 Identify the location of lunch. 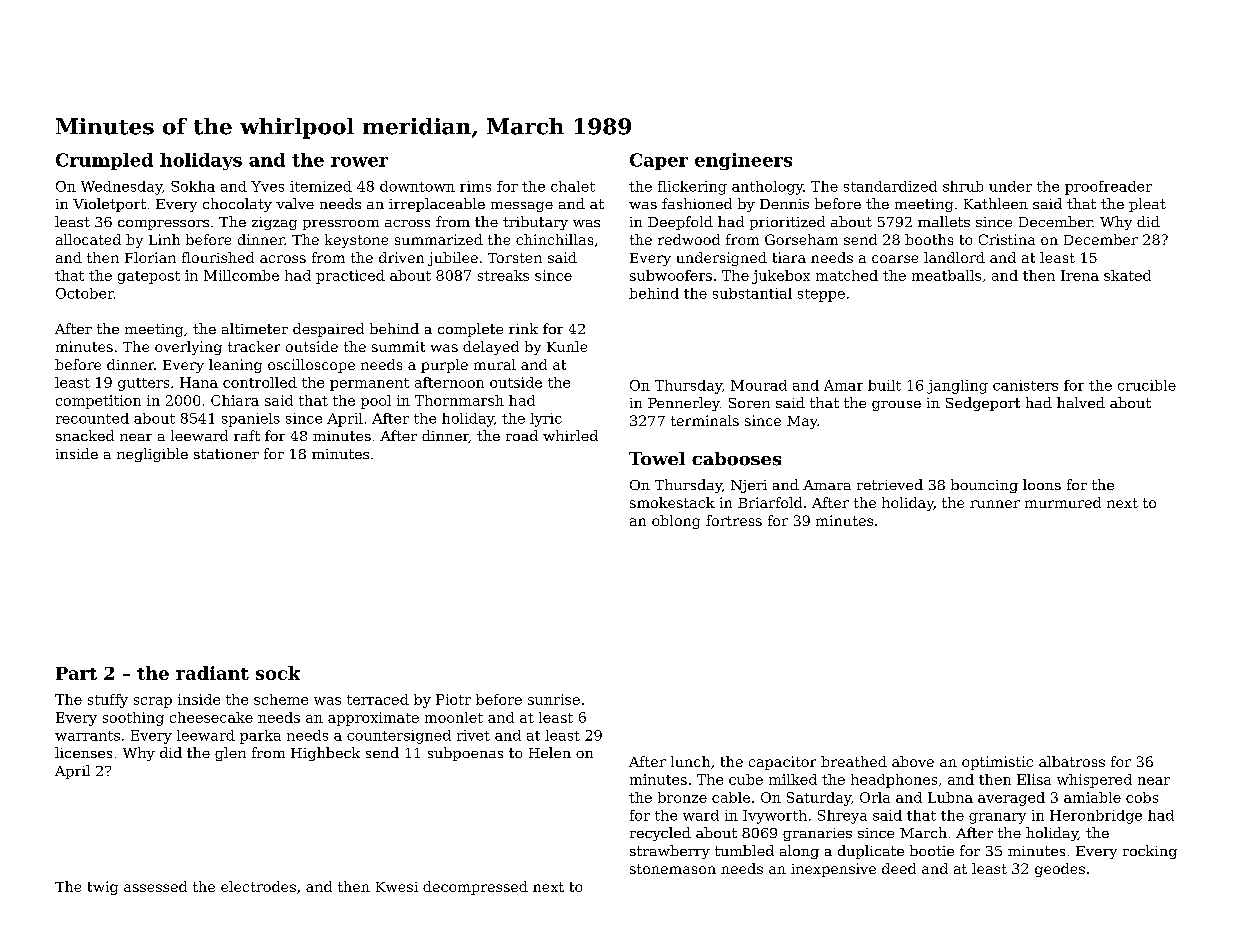
(690, 761).
